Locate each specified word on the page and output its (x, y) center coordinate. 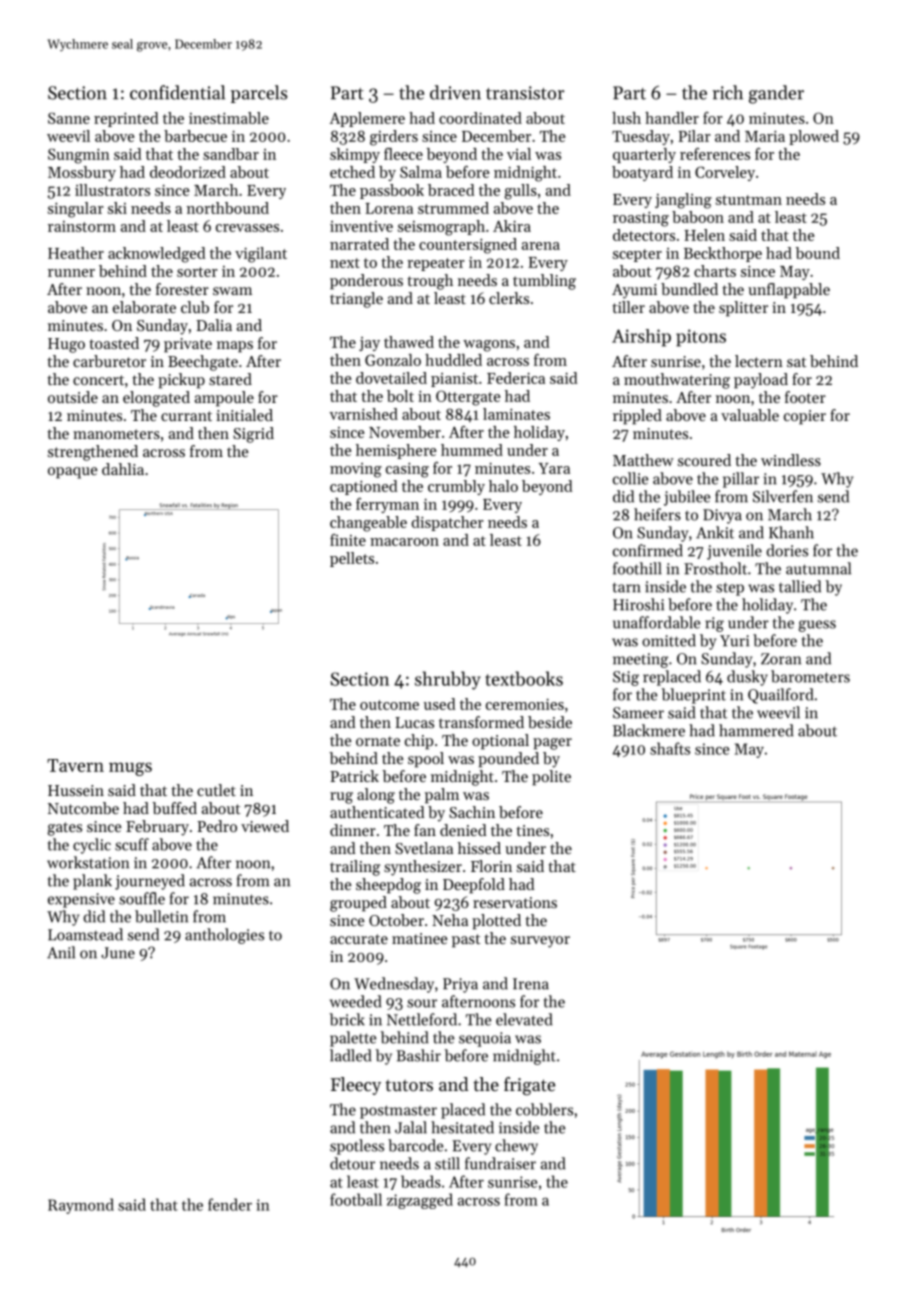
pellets (352, 559)
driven (455, 92)
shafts (670, 748)
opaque (72, 473)
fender (230, 1204)
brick (347, 1019)
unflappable (789, 291)
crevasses (247, 228)
